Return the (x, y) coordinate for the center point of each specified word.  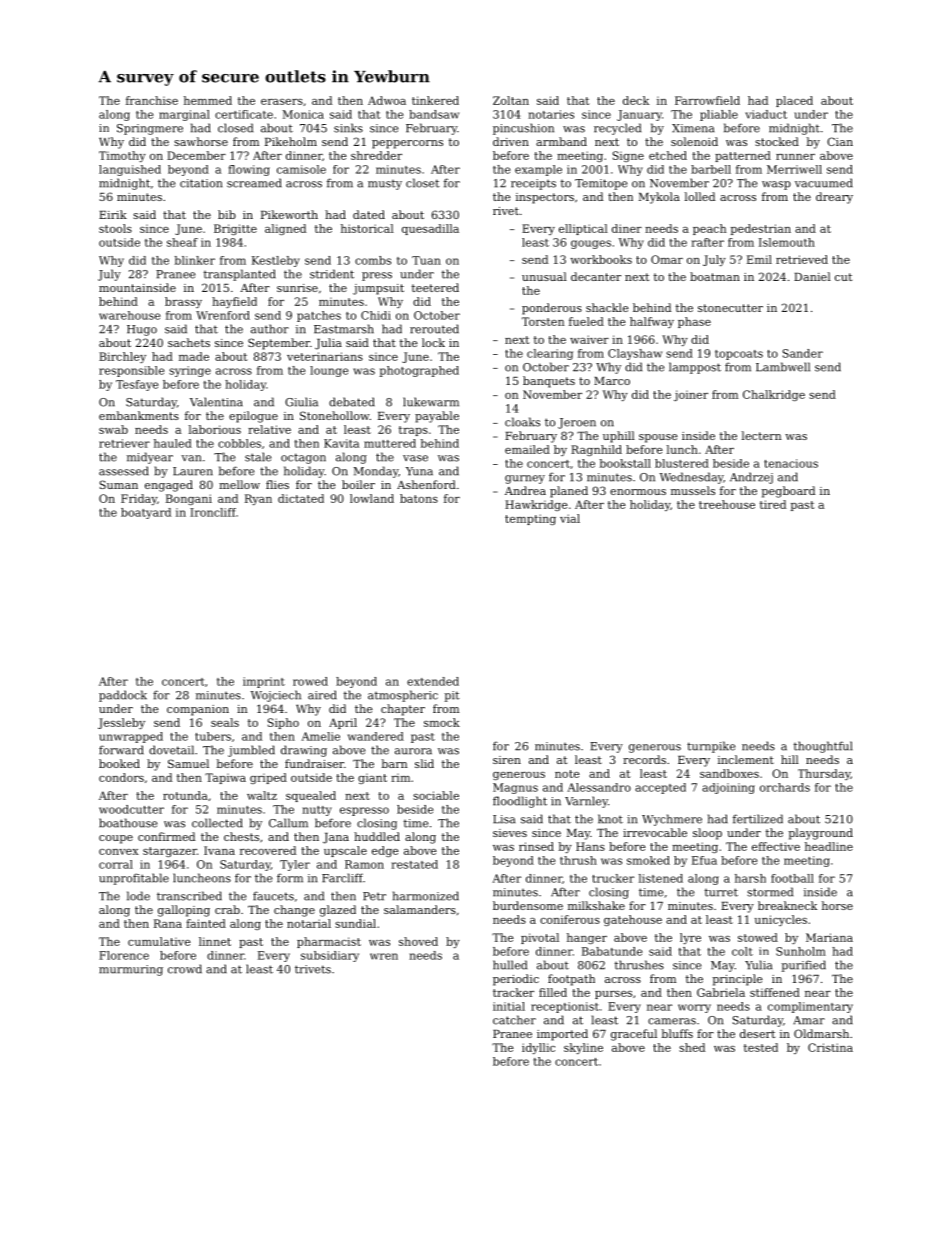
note (567, 774)
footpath (571, 980)
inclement (746, 759)
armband (561, 141)
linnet (215, 941)
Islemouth (787, 242)
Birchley (122, 357)
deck (636, 100)
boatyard (146, 513)
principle (737, 980)
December (196, 155)
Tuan (426, 260)
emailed (527, 449)
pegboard (788, 492)
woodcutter (131, 809)
